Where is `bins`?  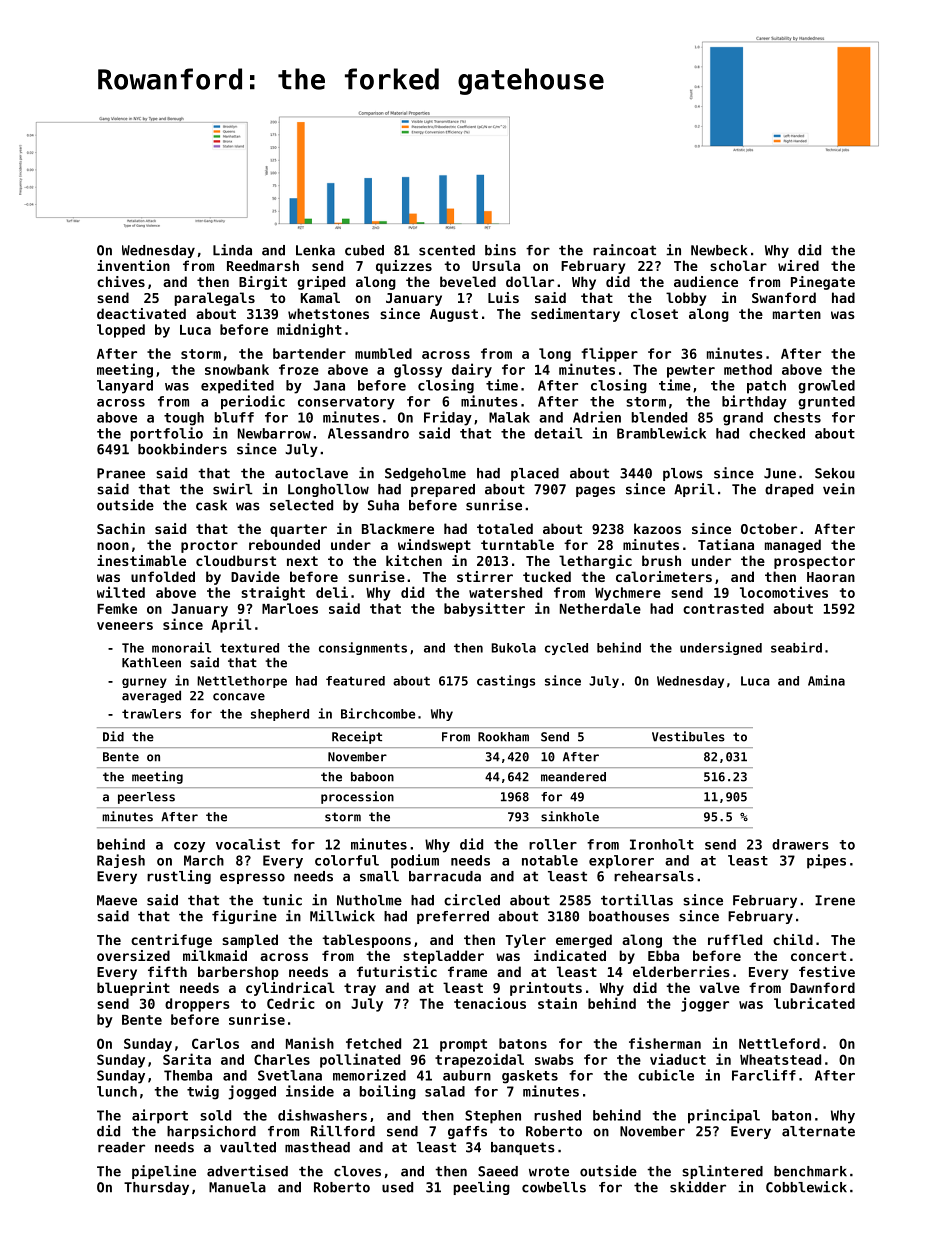 bins is located at coordinates (500, 250).
